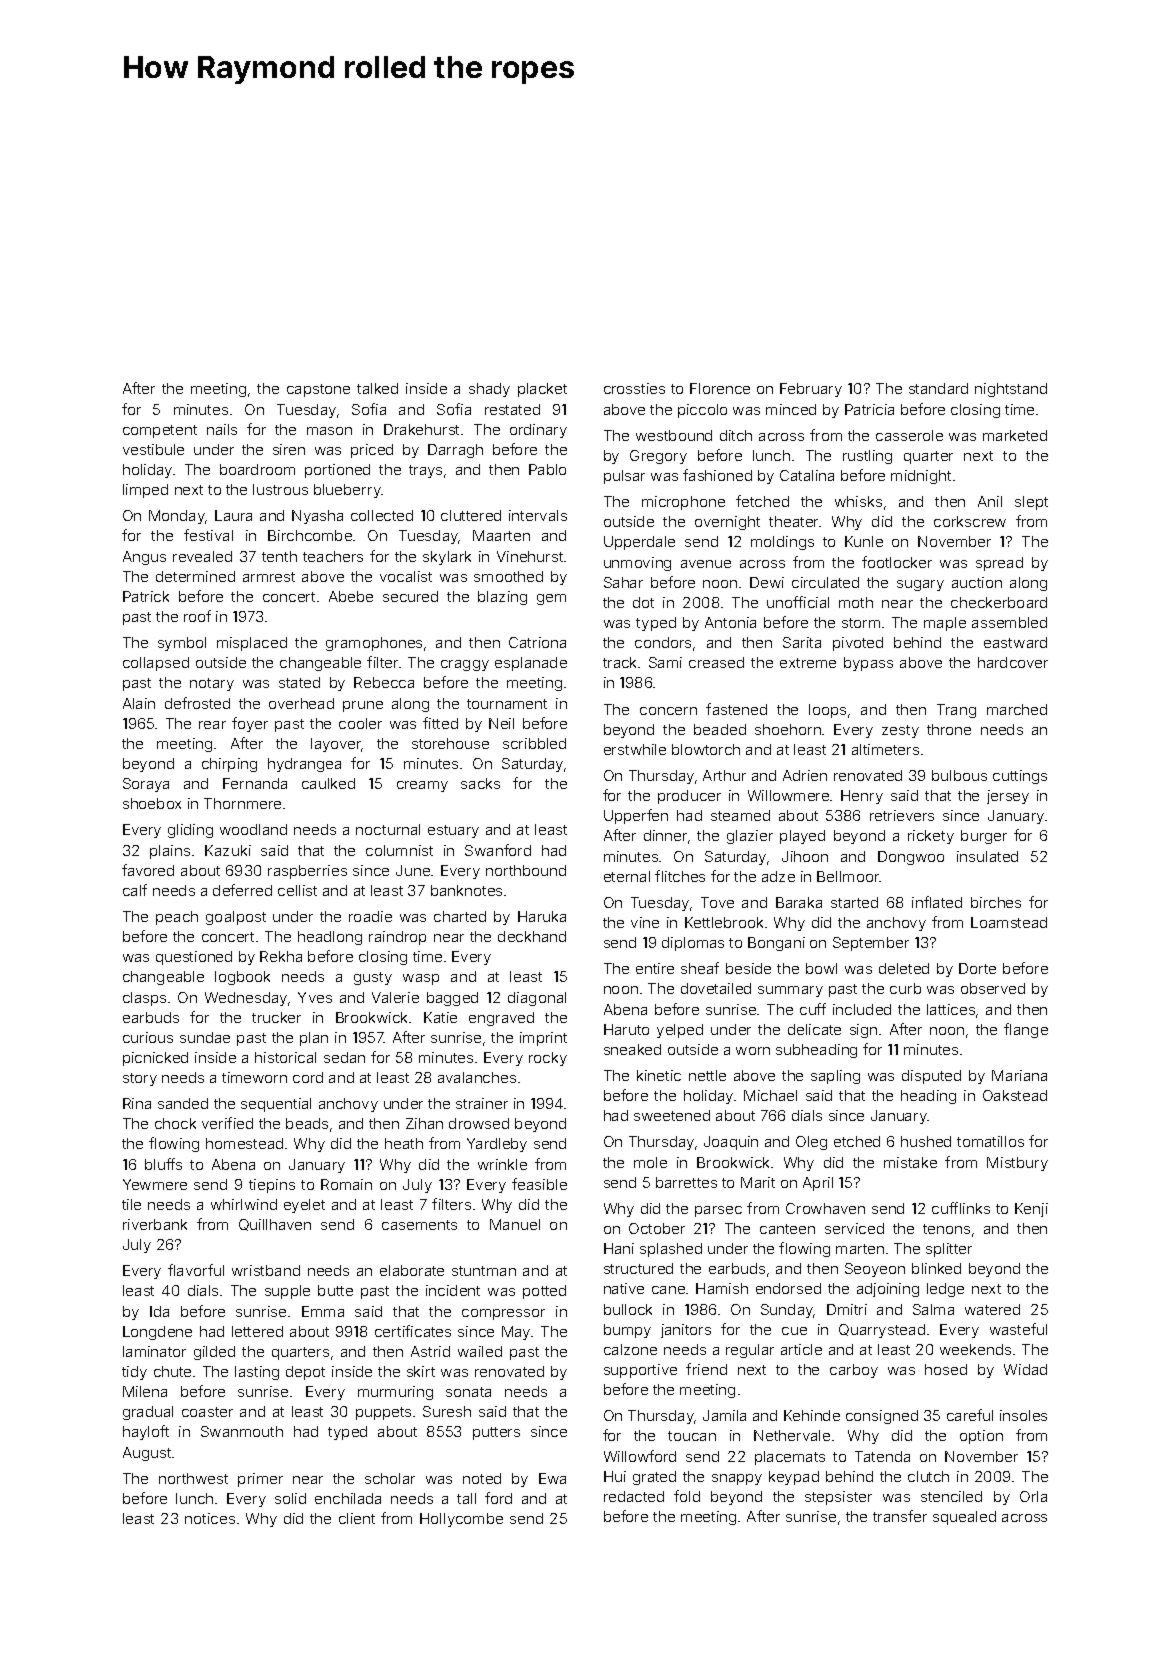  What do you see at coordinates (489, 390) in the screenshot?
I see `shady` at bounding box center [489, 390].
